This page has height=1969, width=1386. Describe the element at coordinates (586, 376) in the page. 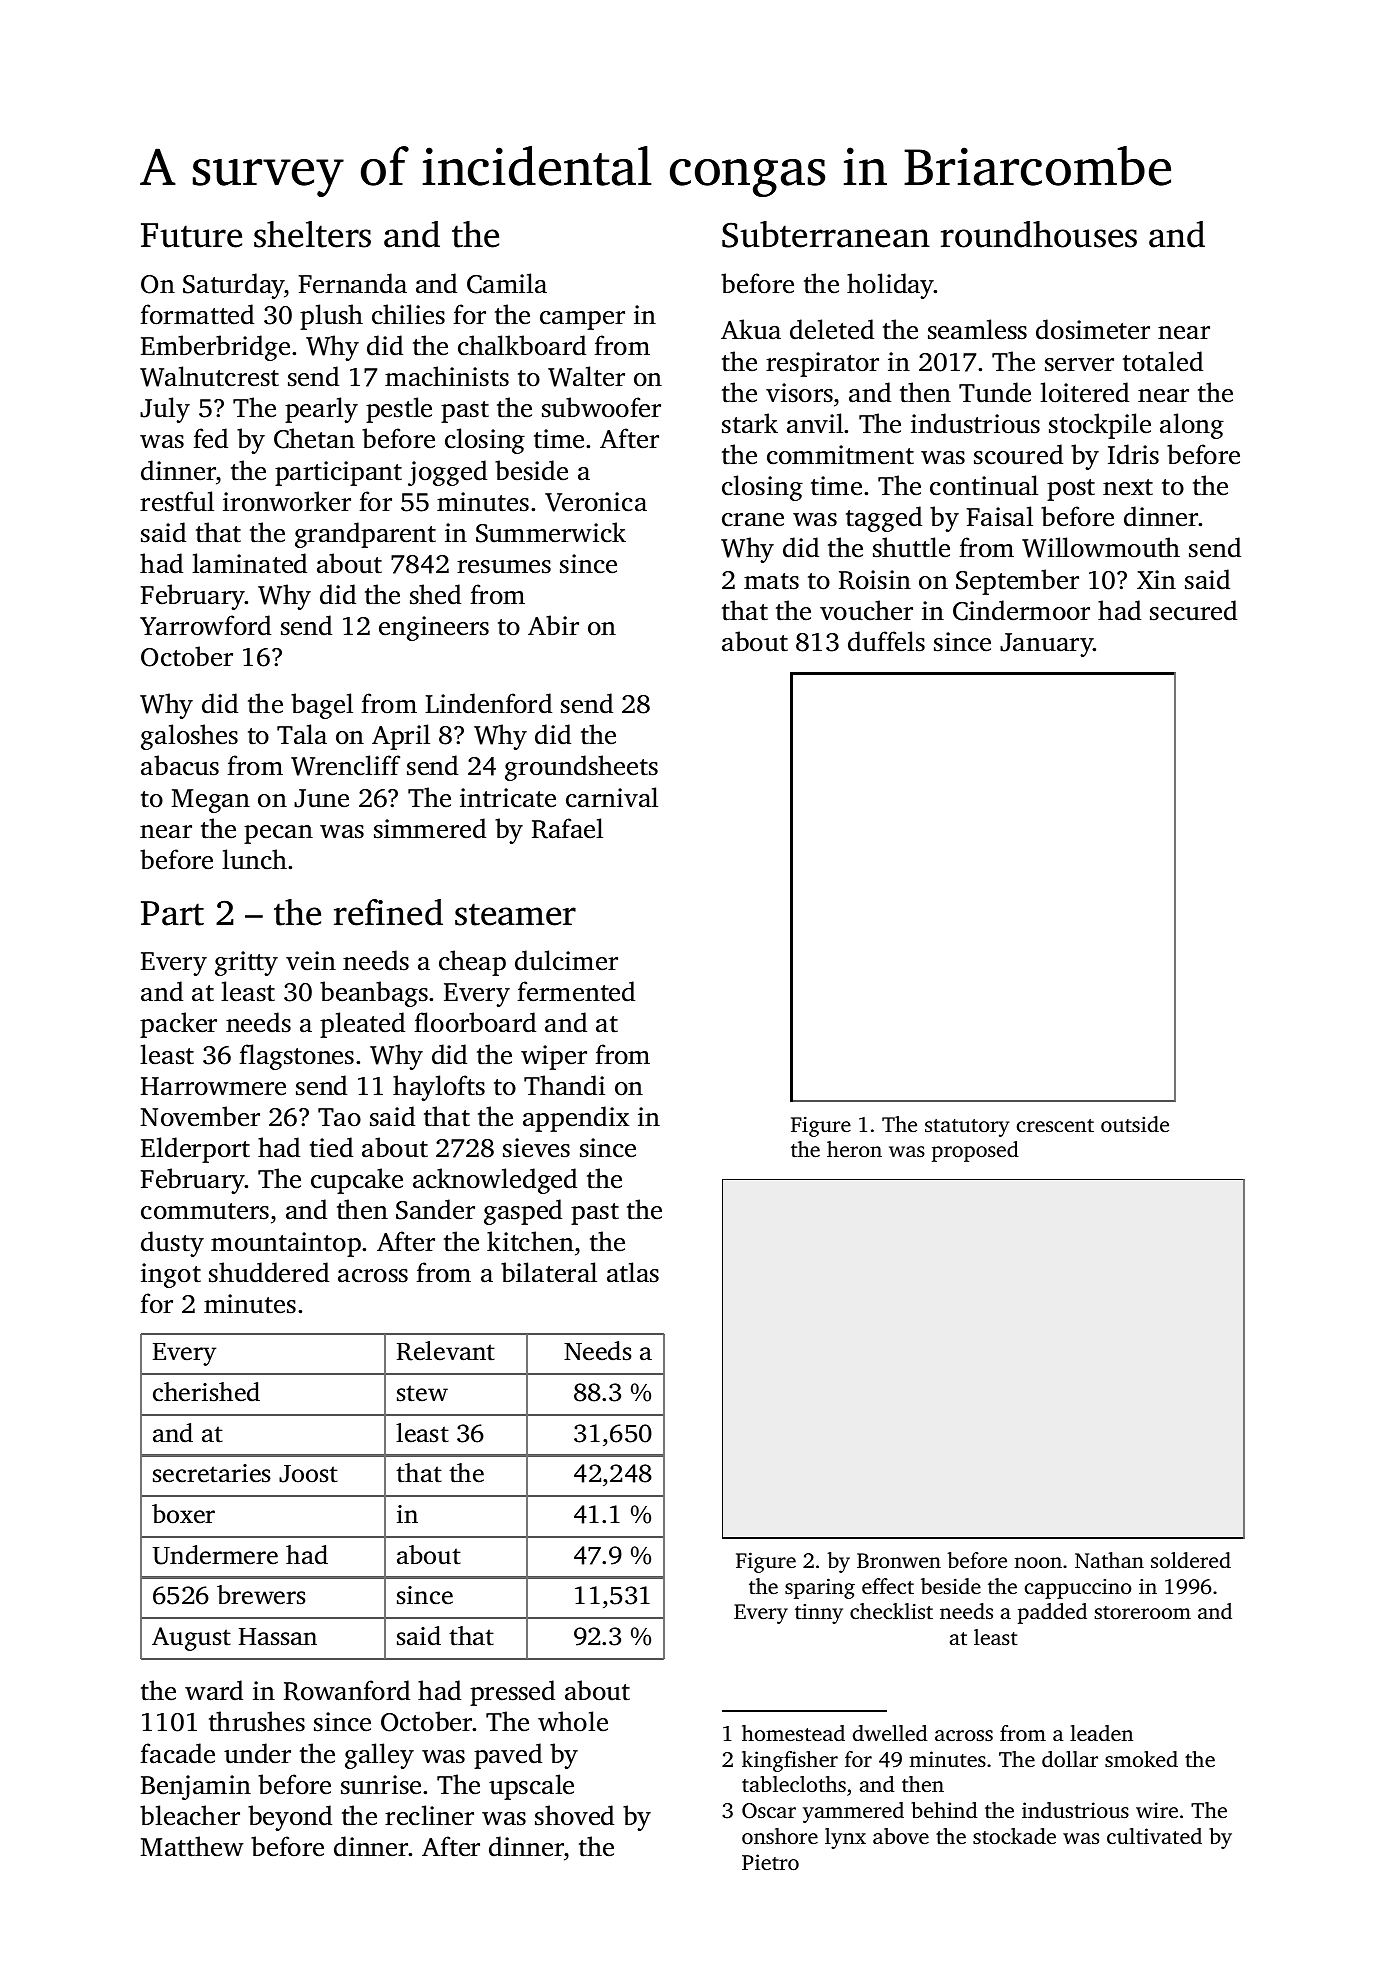

I see `Walter` at that location.
